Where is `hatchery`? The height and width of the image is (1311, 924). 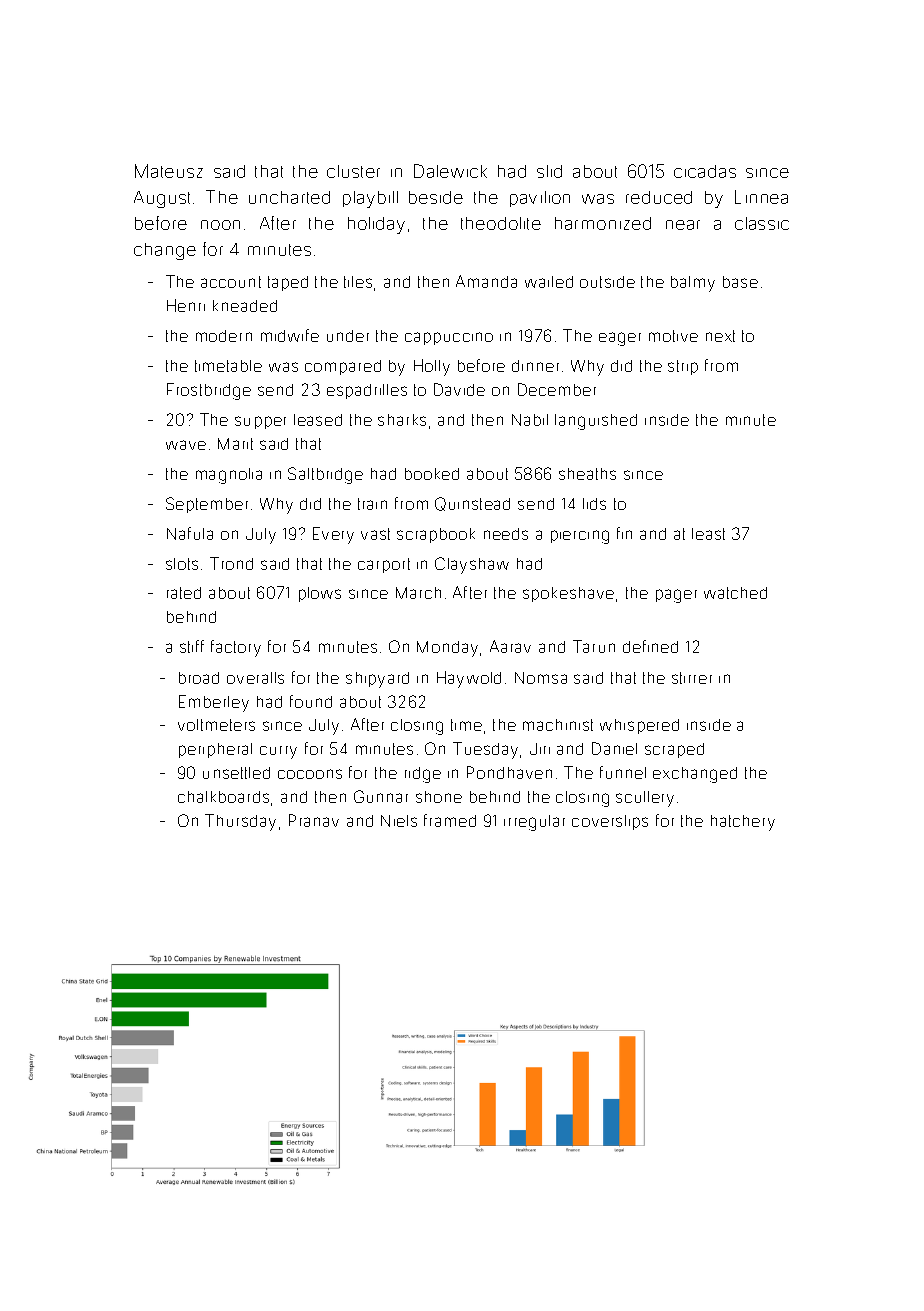
hatchery is located at coordinates (743, 823).
